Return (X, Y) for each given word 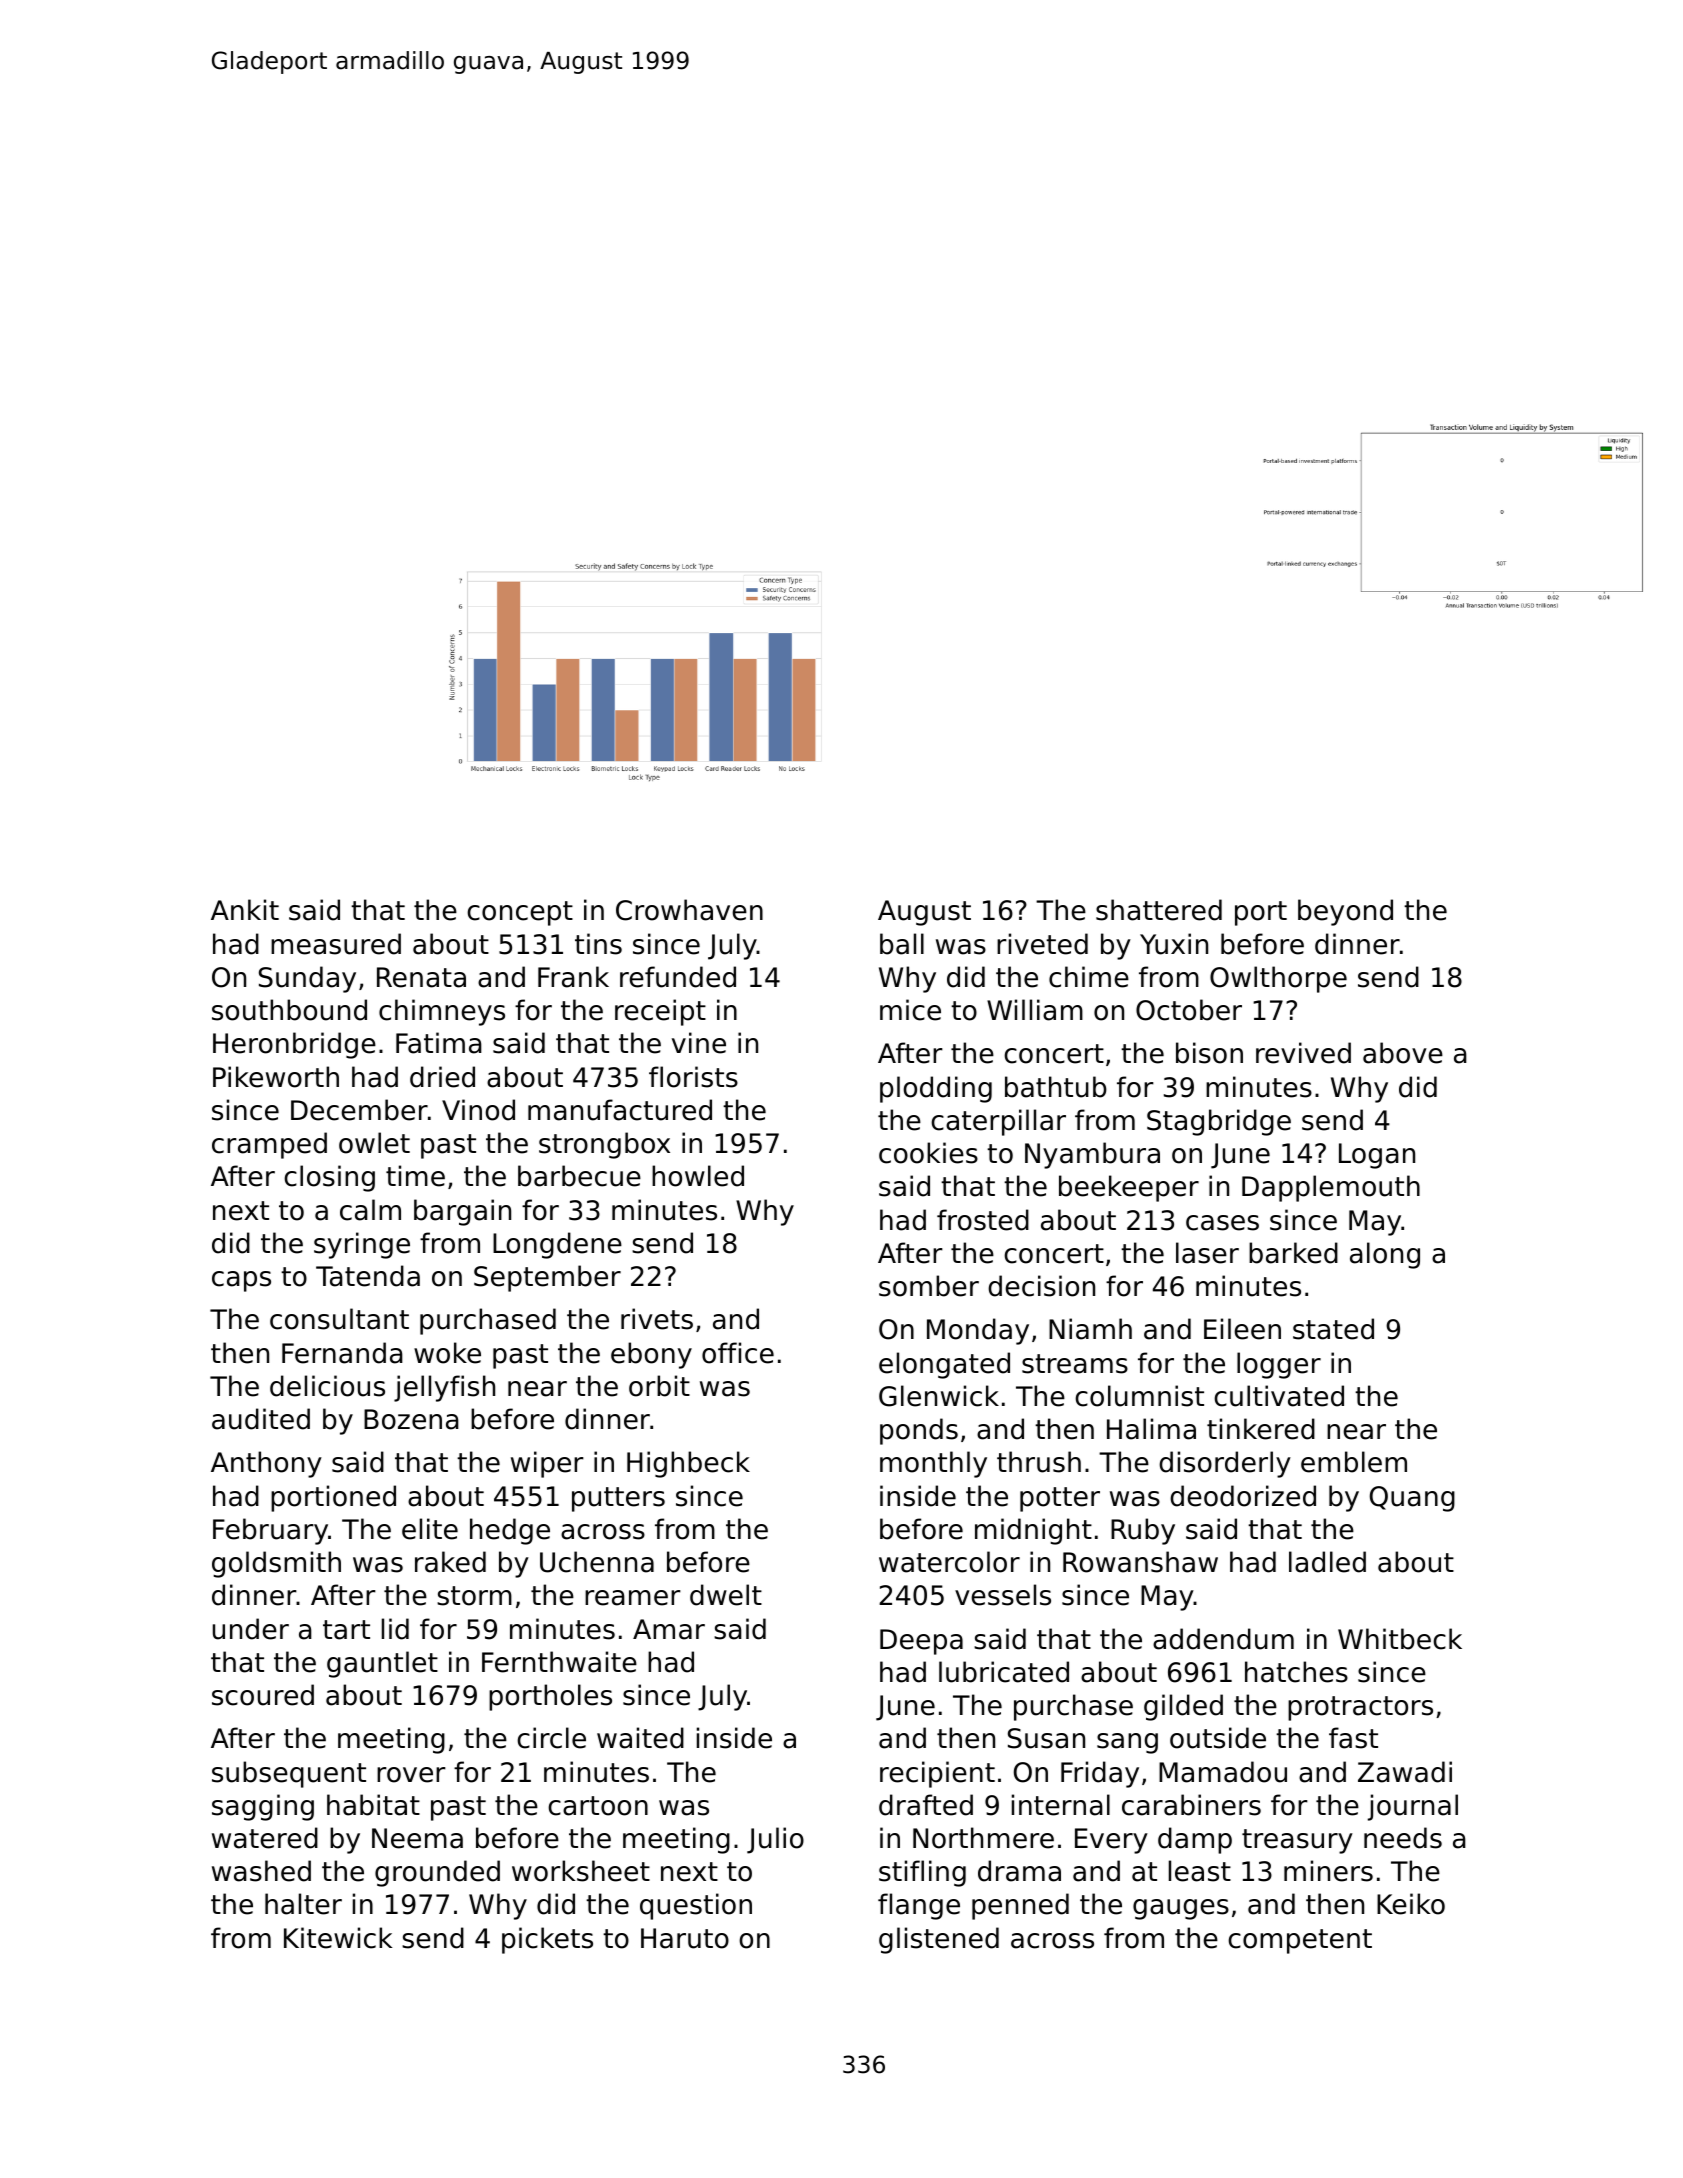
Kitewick (338, 1938)
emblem (1354, 1462)
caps (241, 1281)
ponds (919, 1431)
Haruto (685, 1938)
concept (520, 913)
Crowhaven (689, 910)
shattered (1159, 910)
